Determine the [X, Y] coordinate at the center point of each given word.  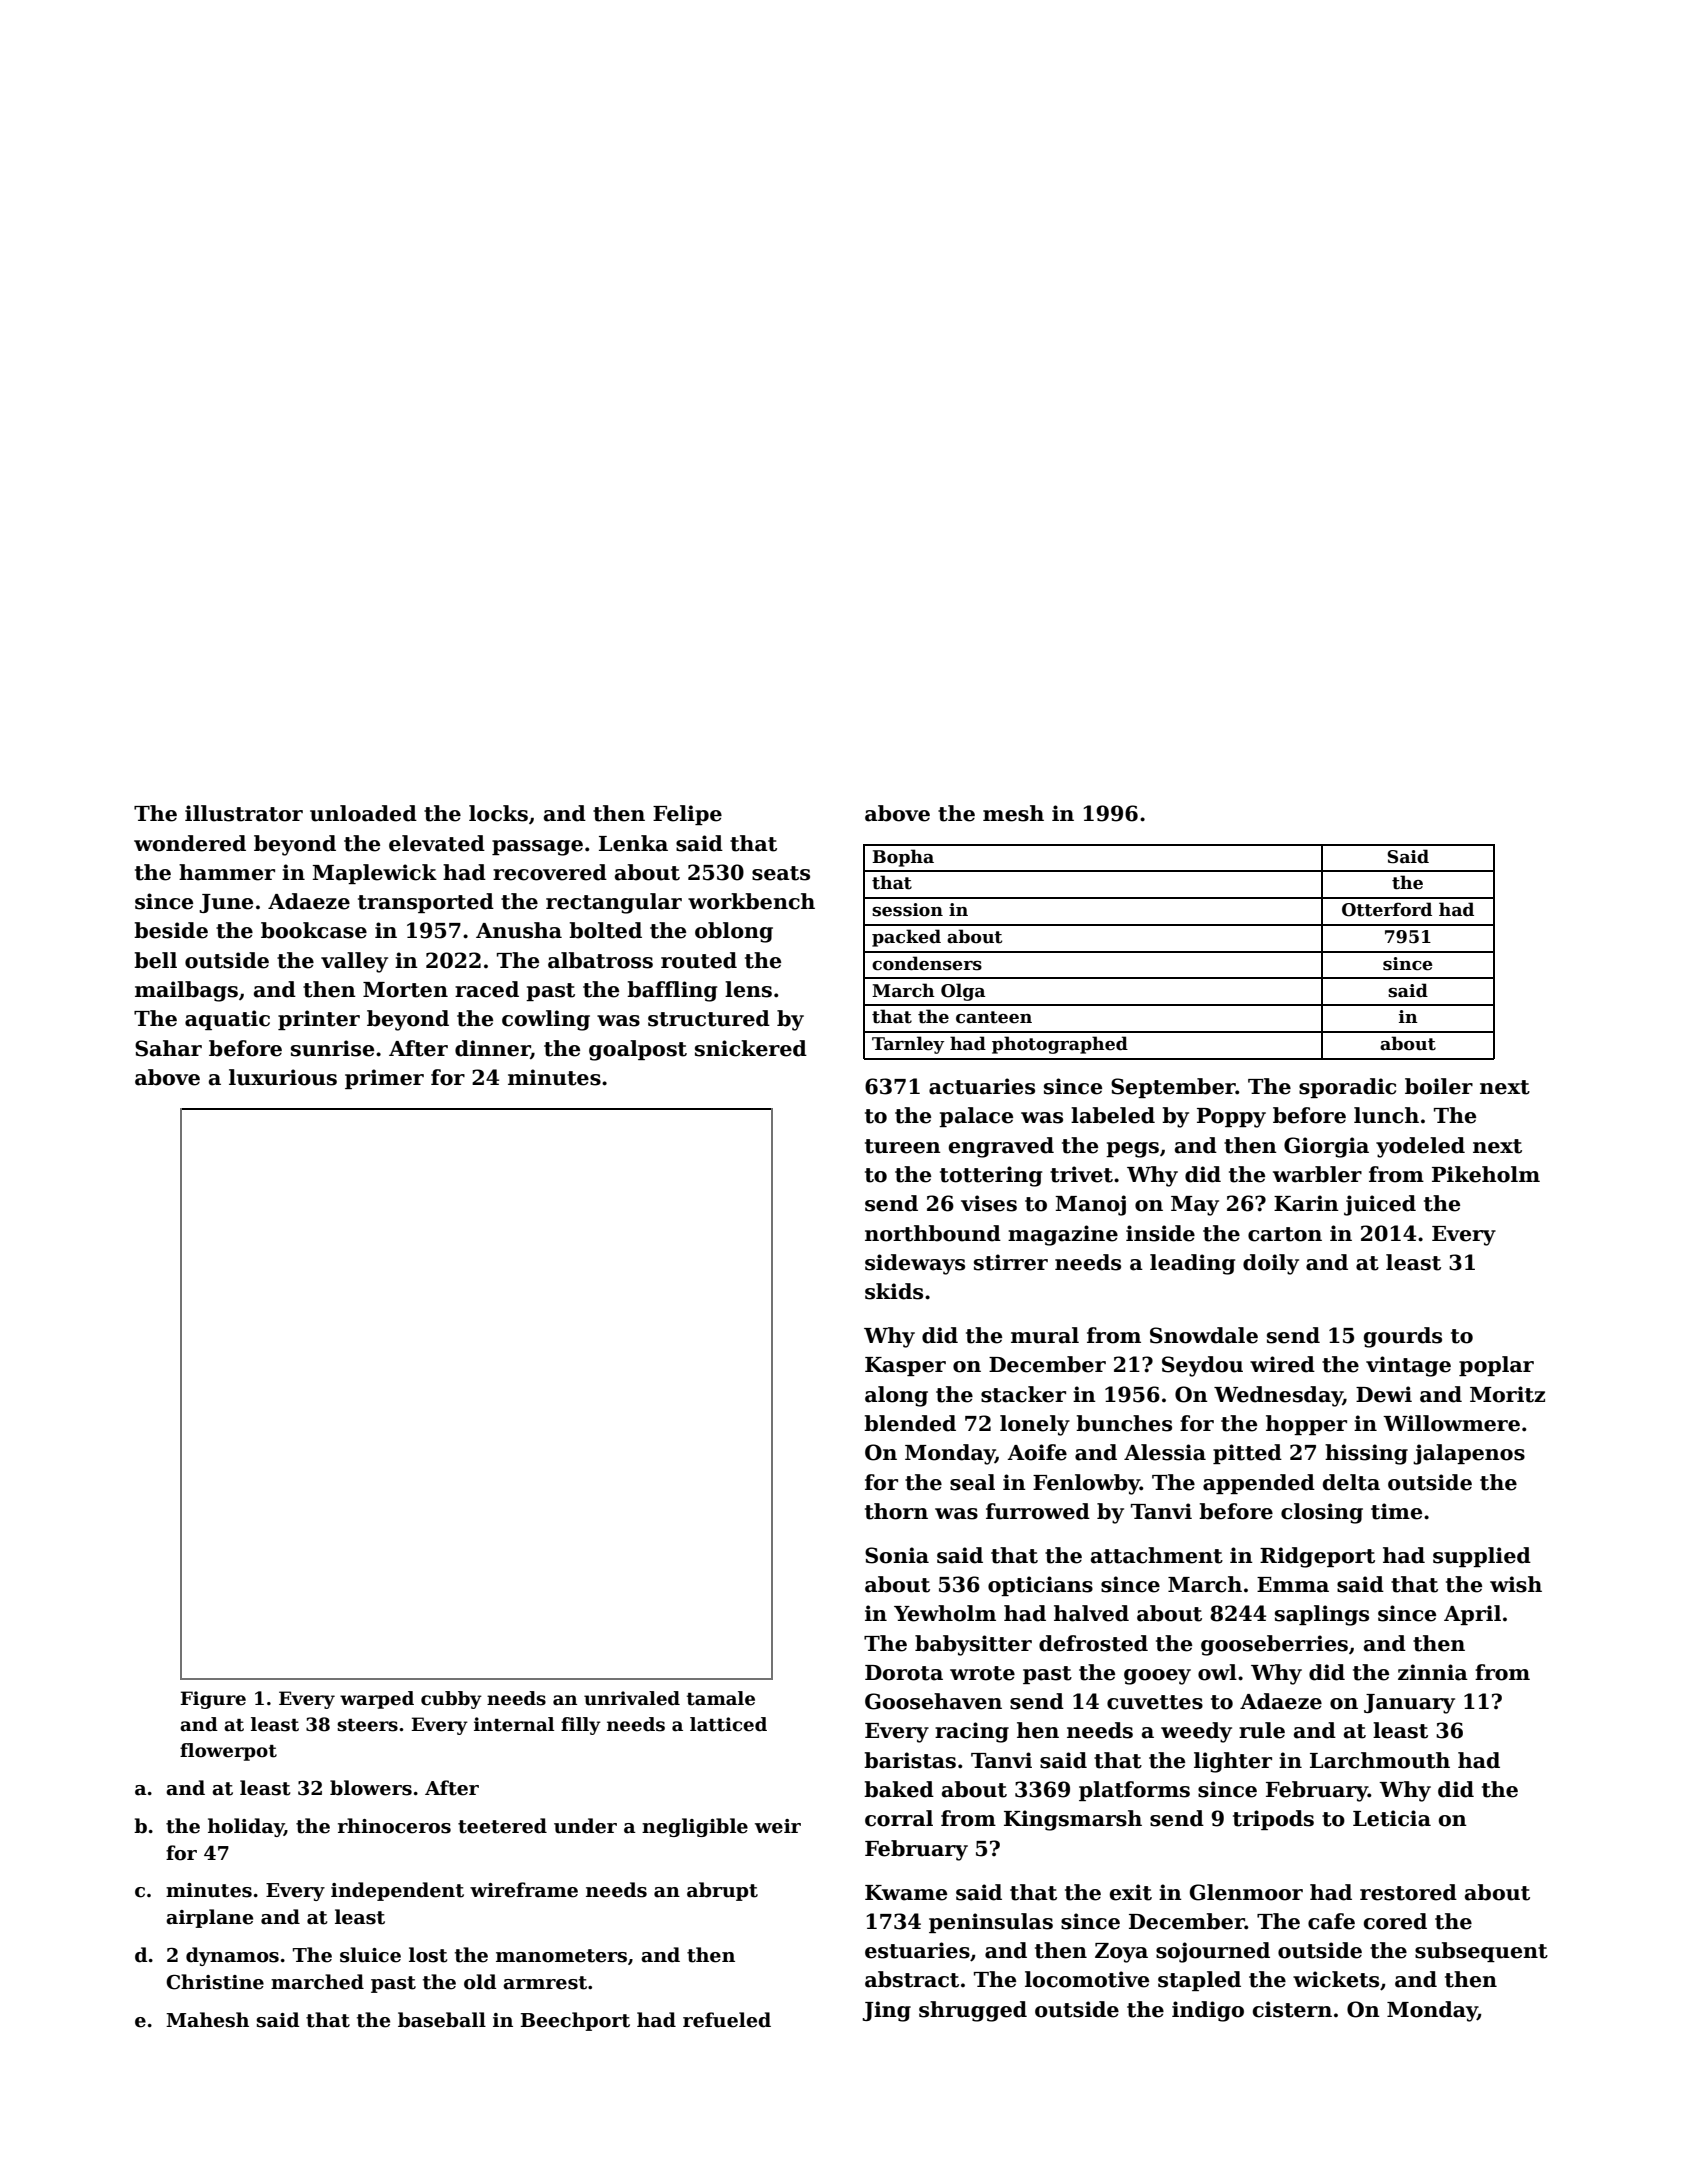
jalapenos [1469, 1454]
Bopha [903, 858]
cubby [451, 1700]
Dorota [904, 1673]
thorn [896, 1511]
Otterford [1387, 909]
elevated [437, 843]
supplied [1482, 1557]
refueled [727, 2020]
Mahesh [207, 2020]
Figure [213, 1700]
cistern [1292, 2009]
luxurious [283, 1077]
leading [1192, 1264]
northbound [933, 1233]
